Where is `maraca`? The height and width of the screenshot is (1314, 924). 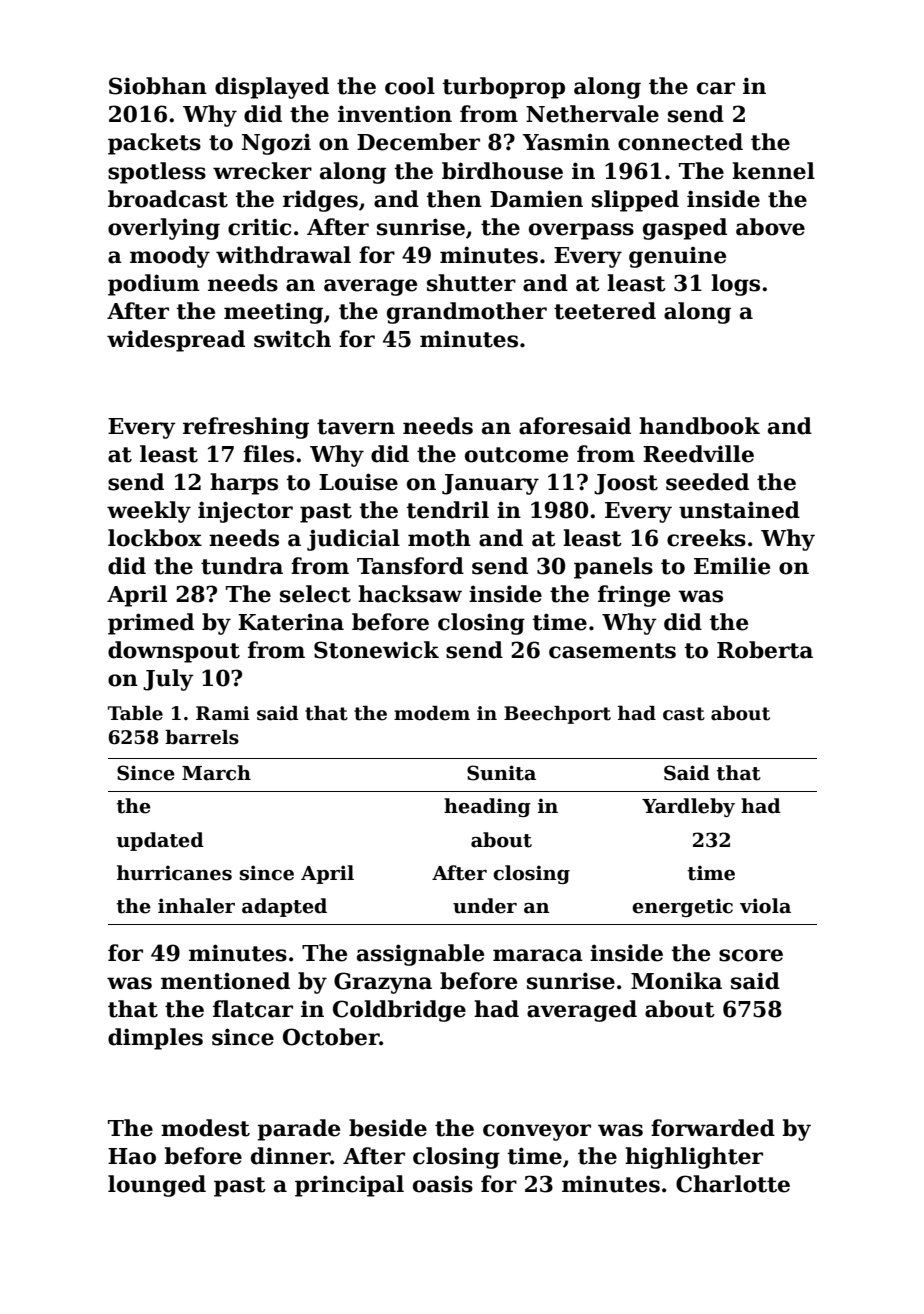 maraca is located at coordinates (538, 955).
